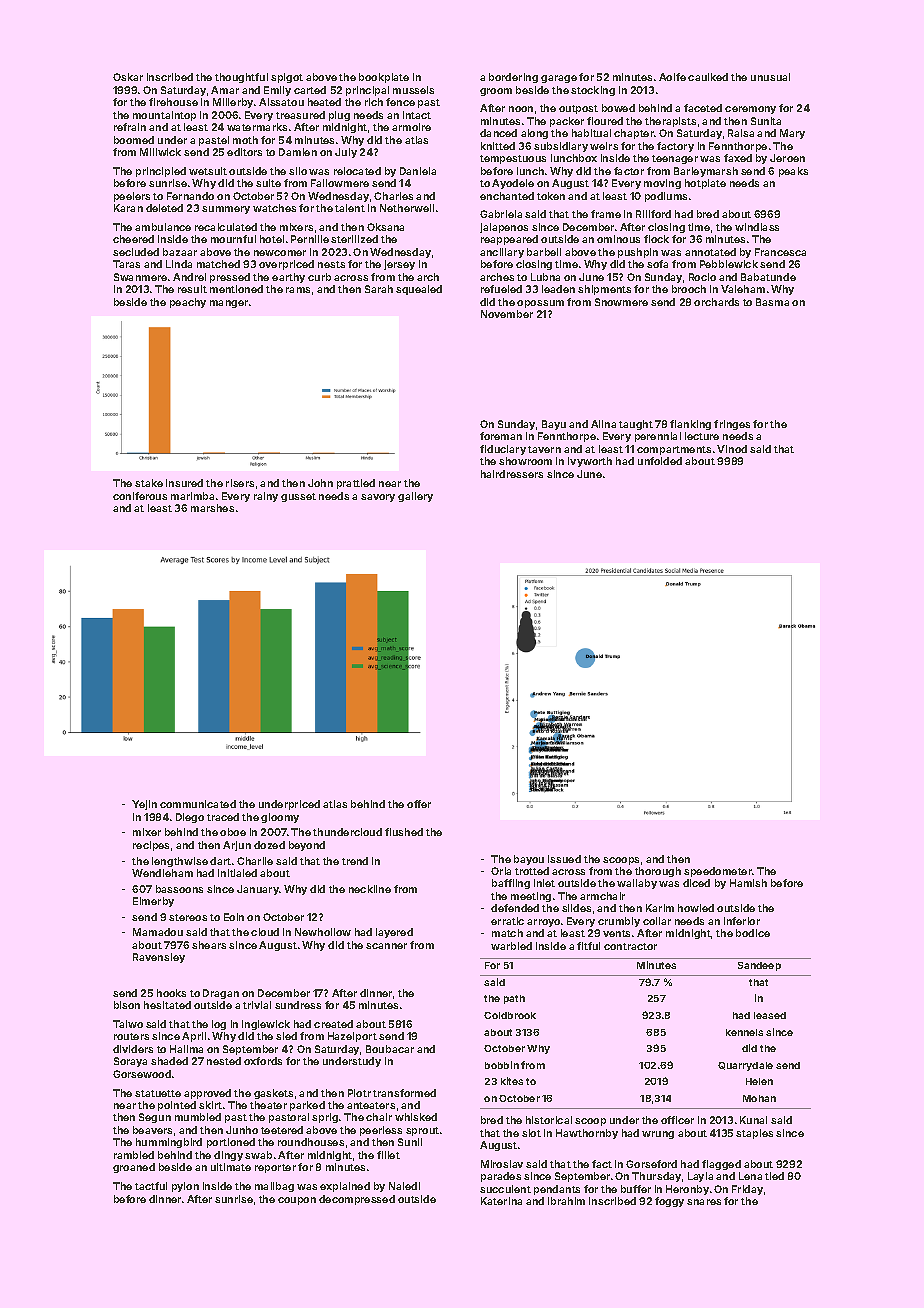  I want to click on succulent, so click(505, 1189).
